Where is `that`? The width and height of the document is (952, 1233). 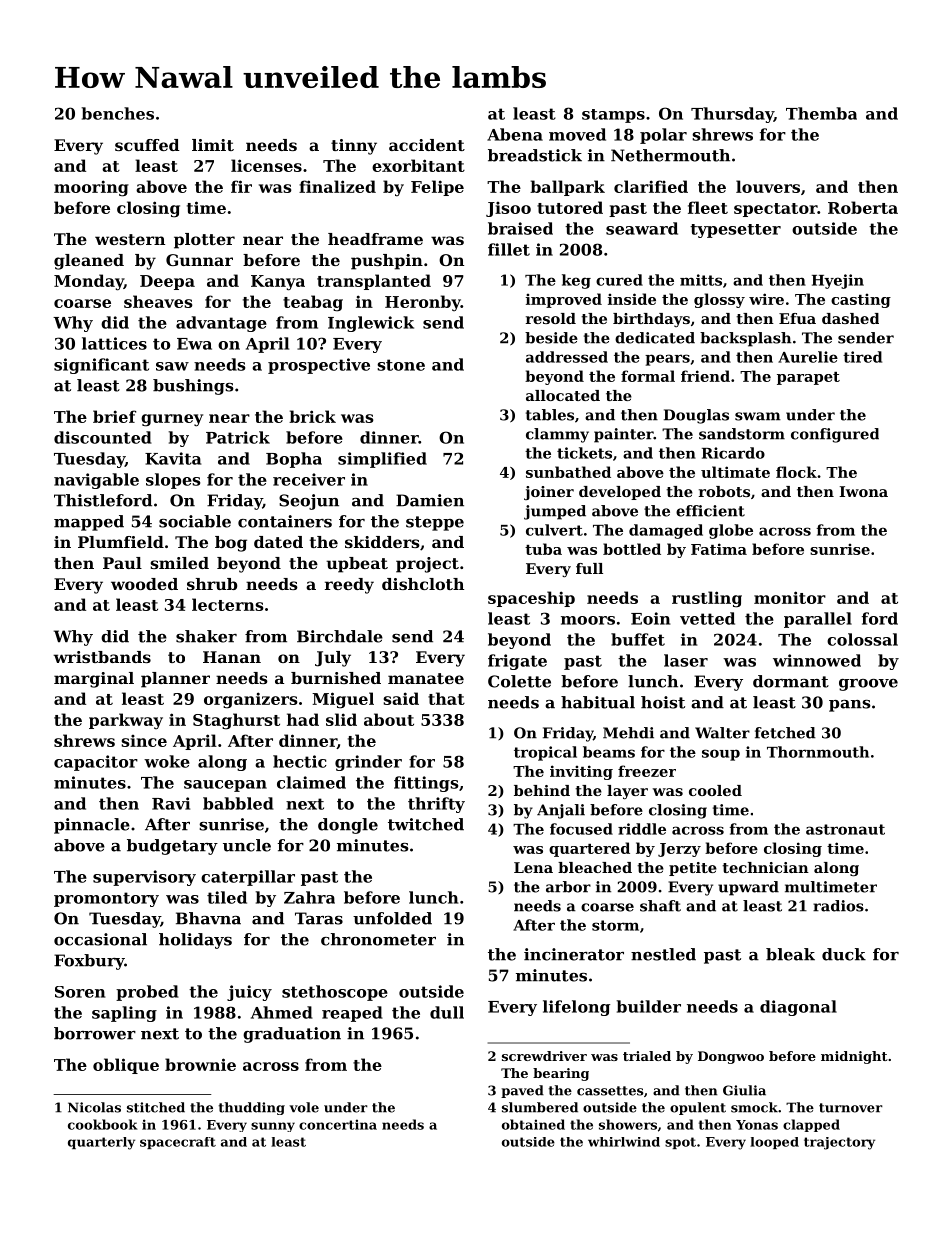
that is located at coordinates (446, 698).
